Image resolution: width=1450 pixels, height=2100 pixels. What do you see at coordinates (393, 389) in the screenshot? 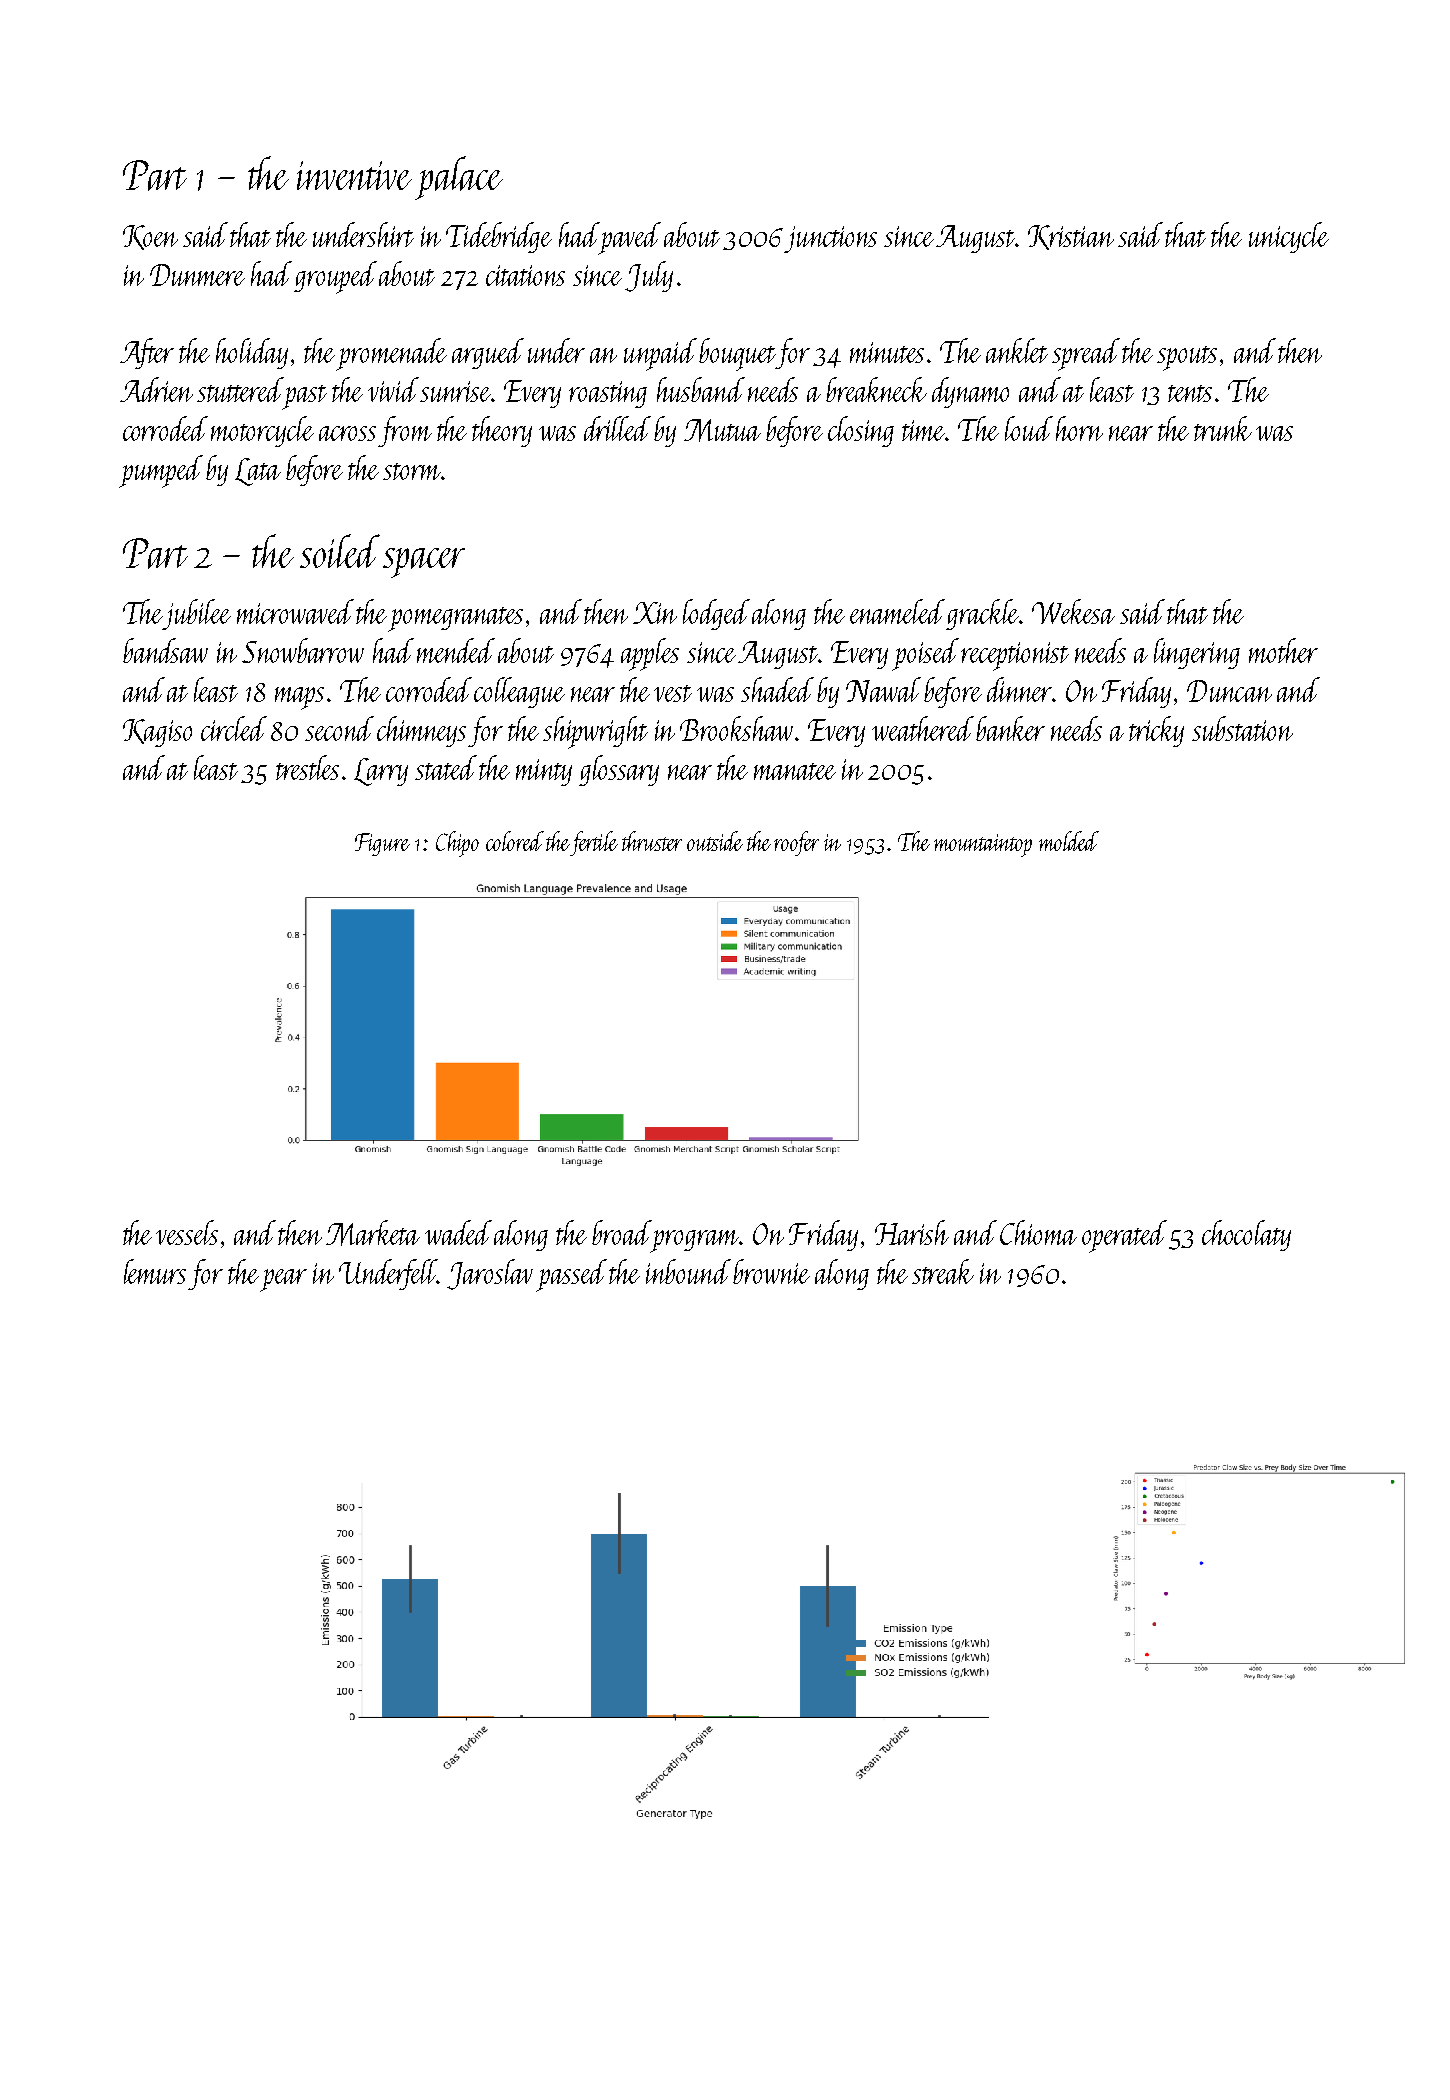
I see `vivid` at bounding box center [393, 389].
